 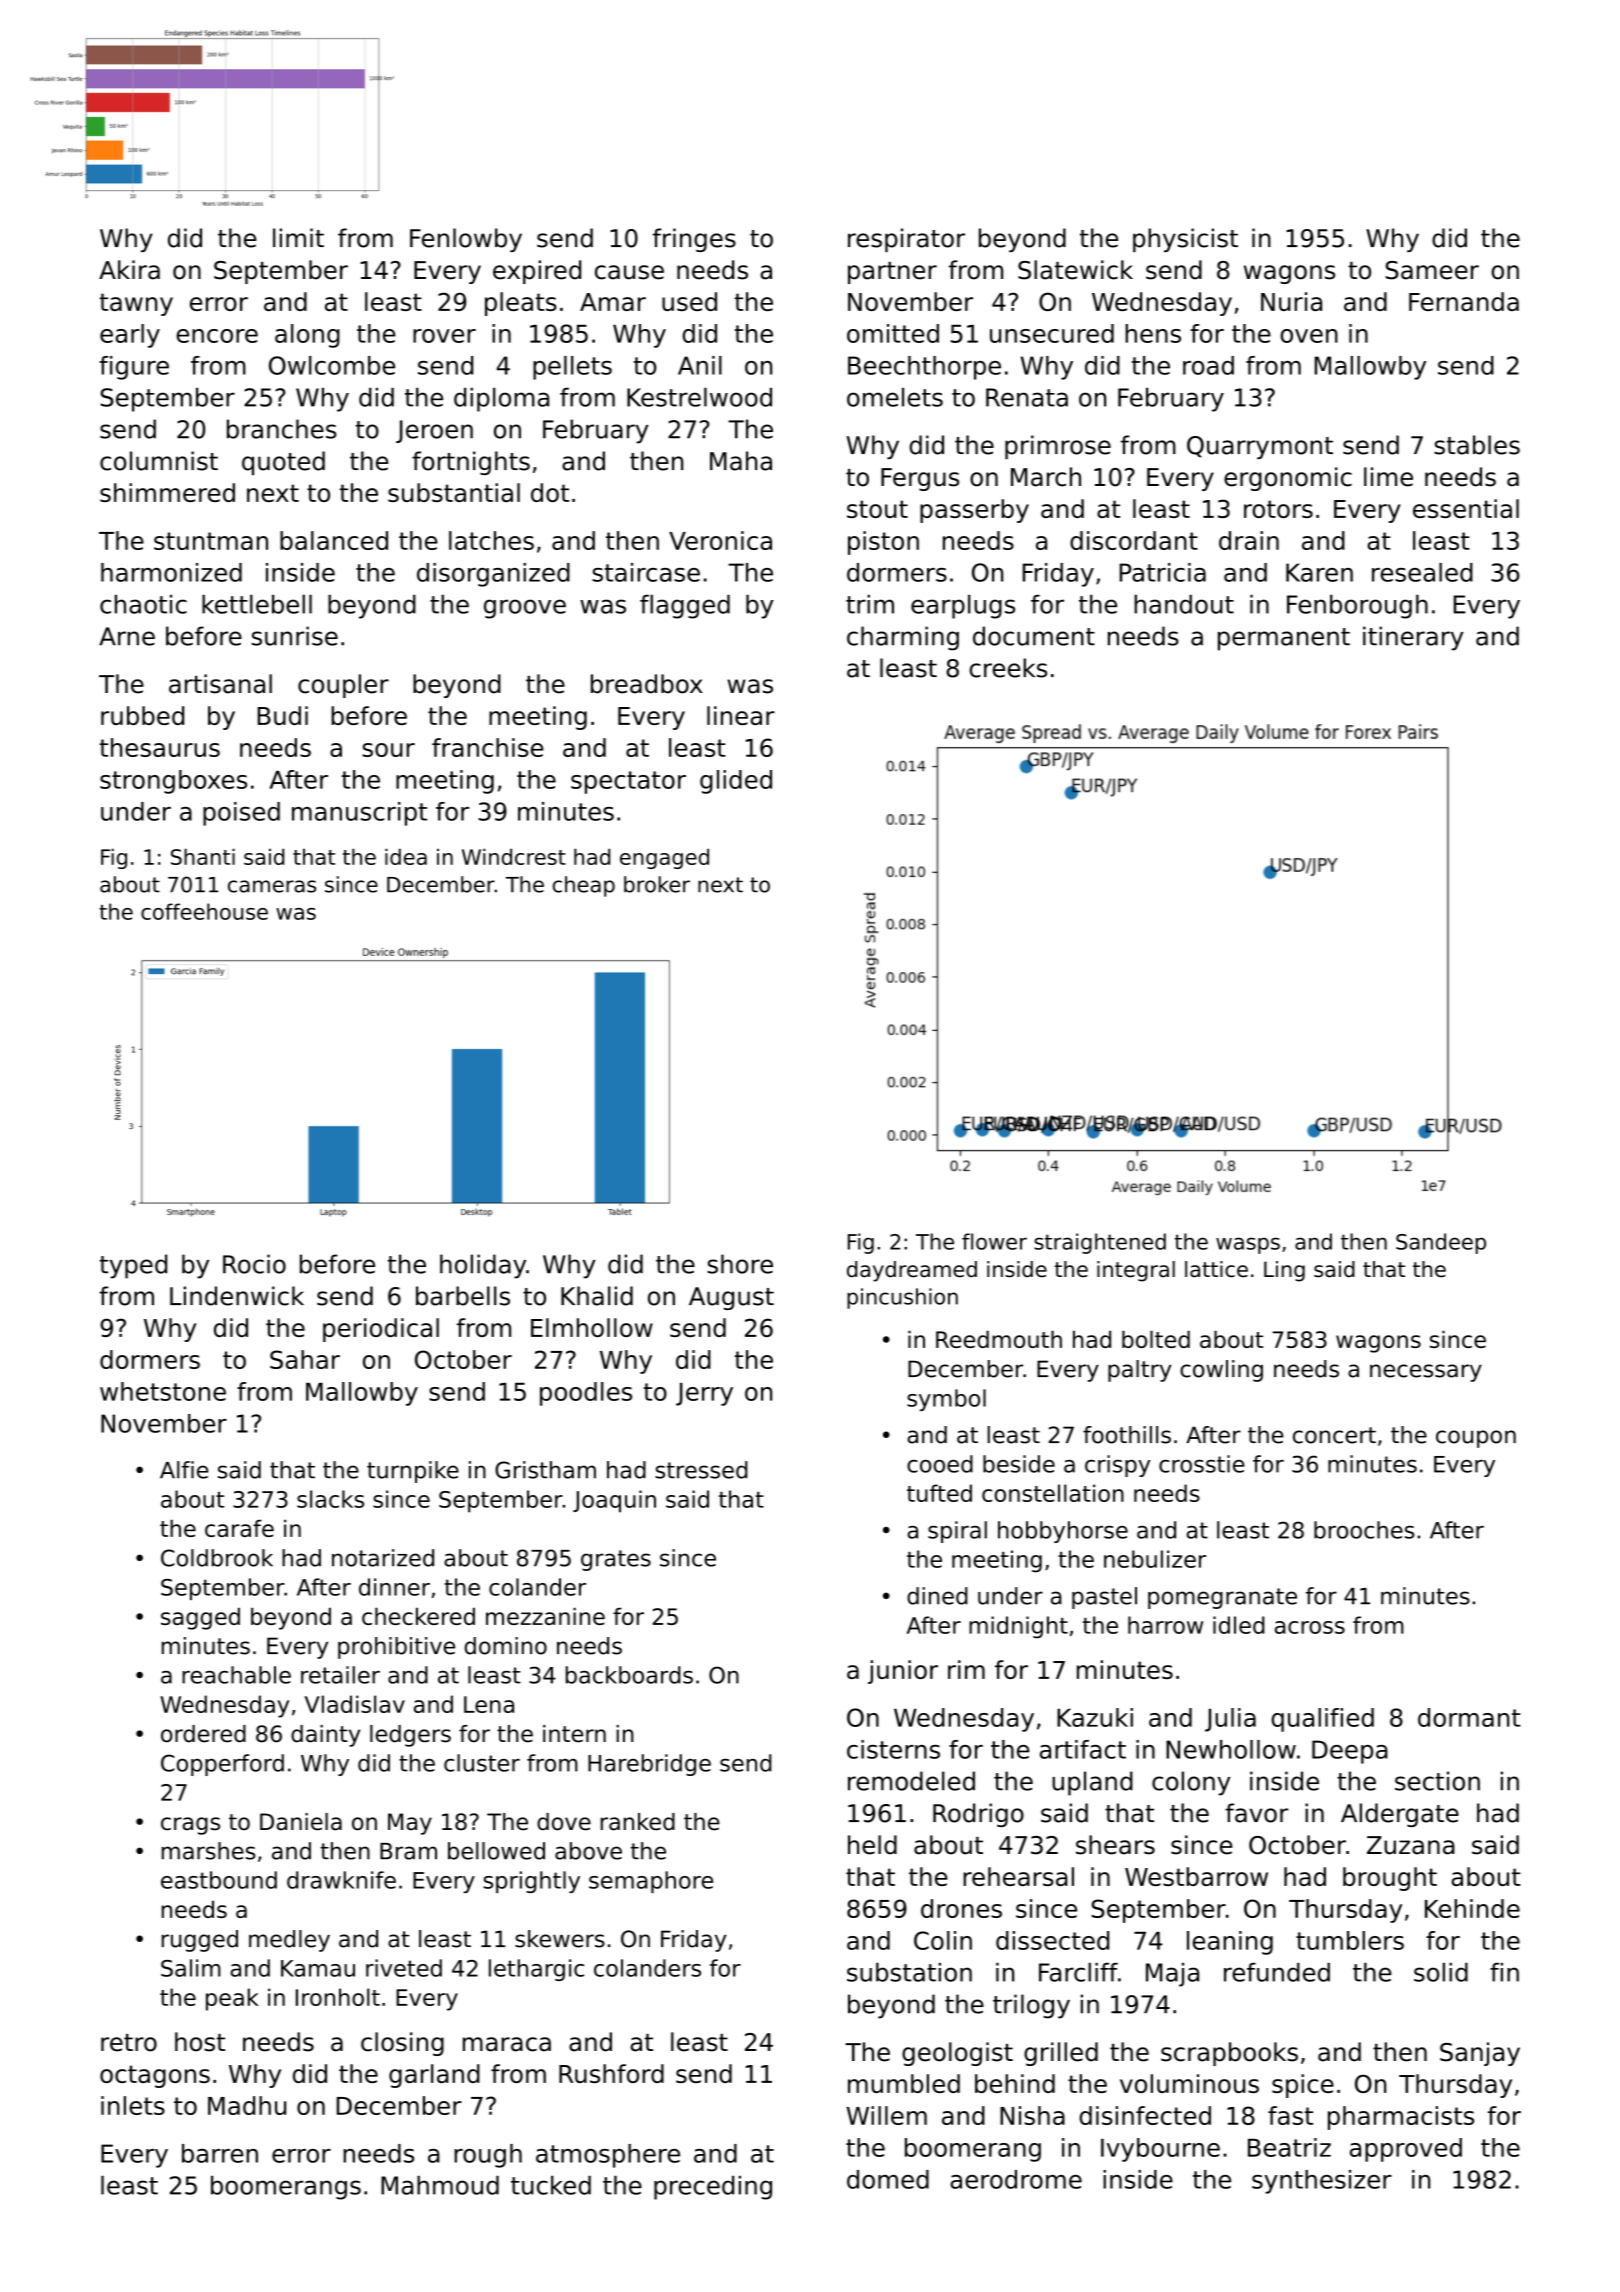 I want to click on Nisha, so click(x=1032, y=2115).
